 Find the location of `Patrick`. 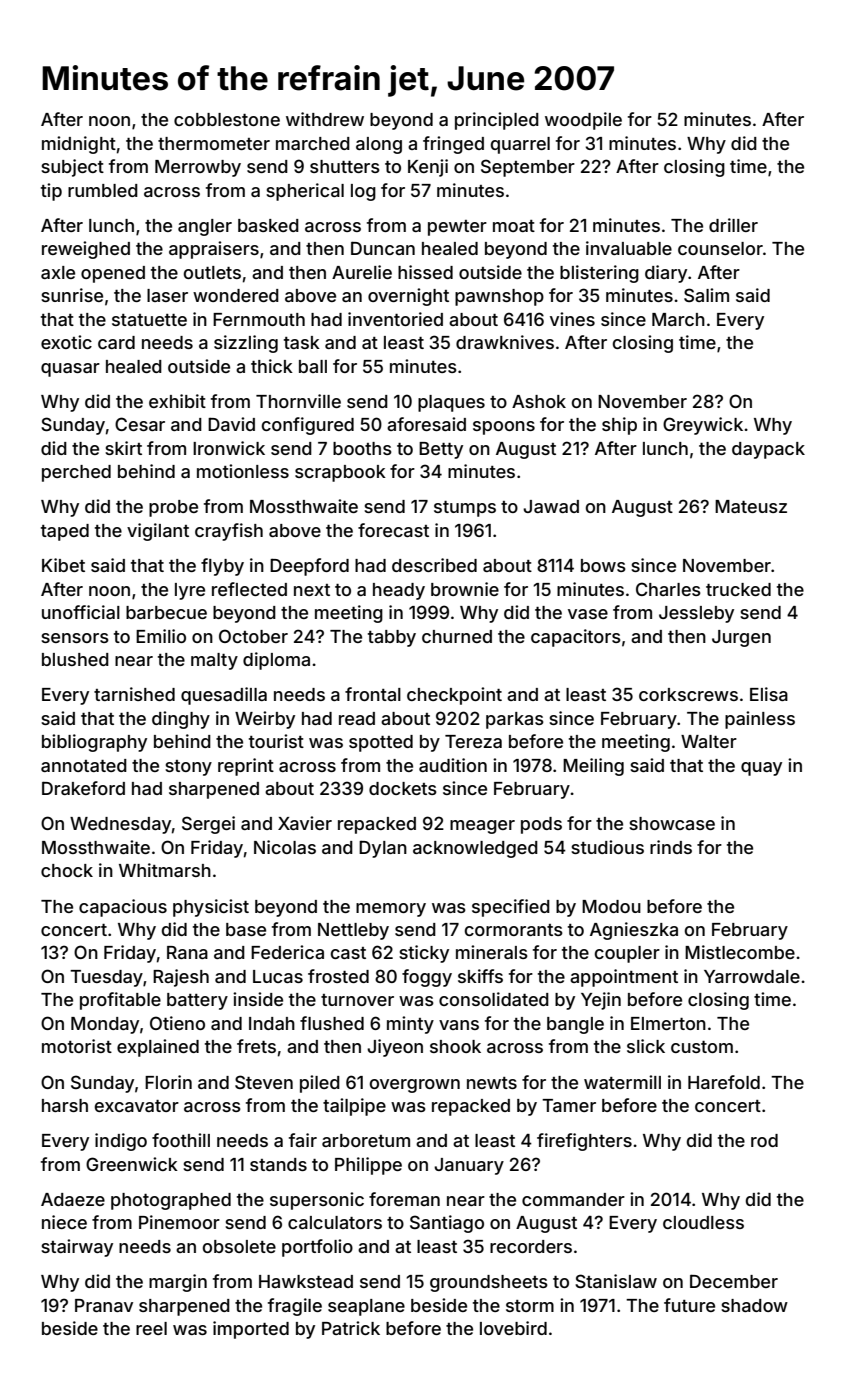

Patrick is located at coordinates (351, 1328).
